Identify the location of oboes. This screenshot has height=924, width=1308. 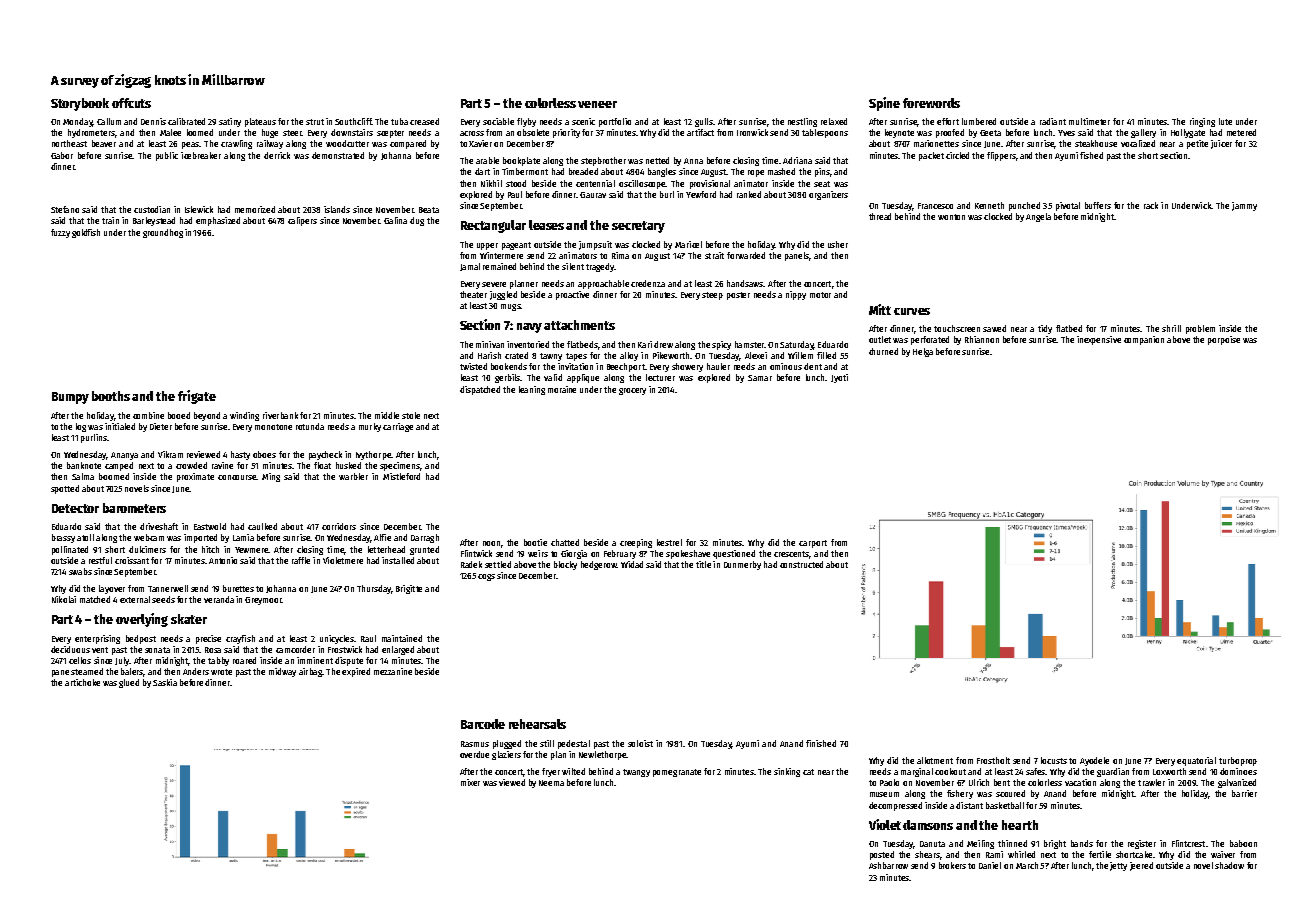
(264, 454).
